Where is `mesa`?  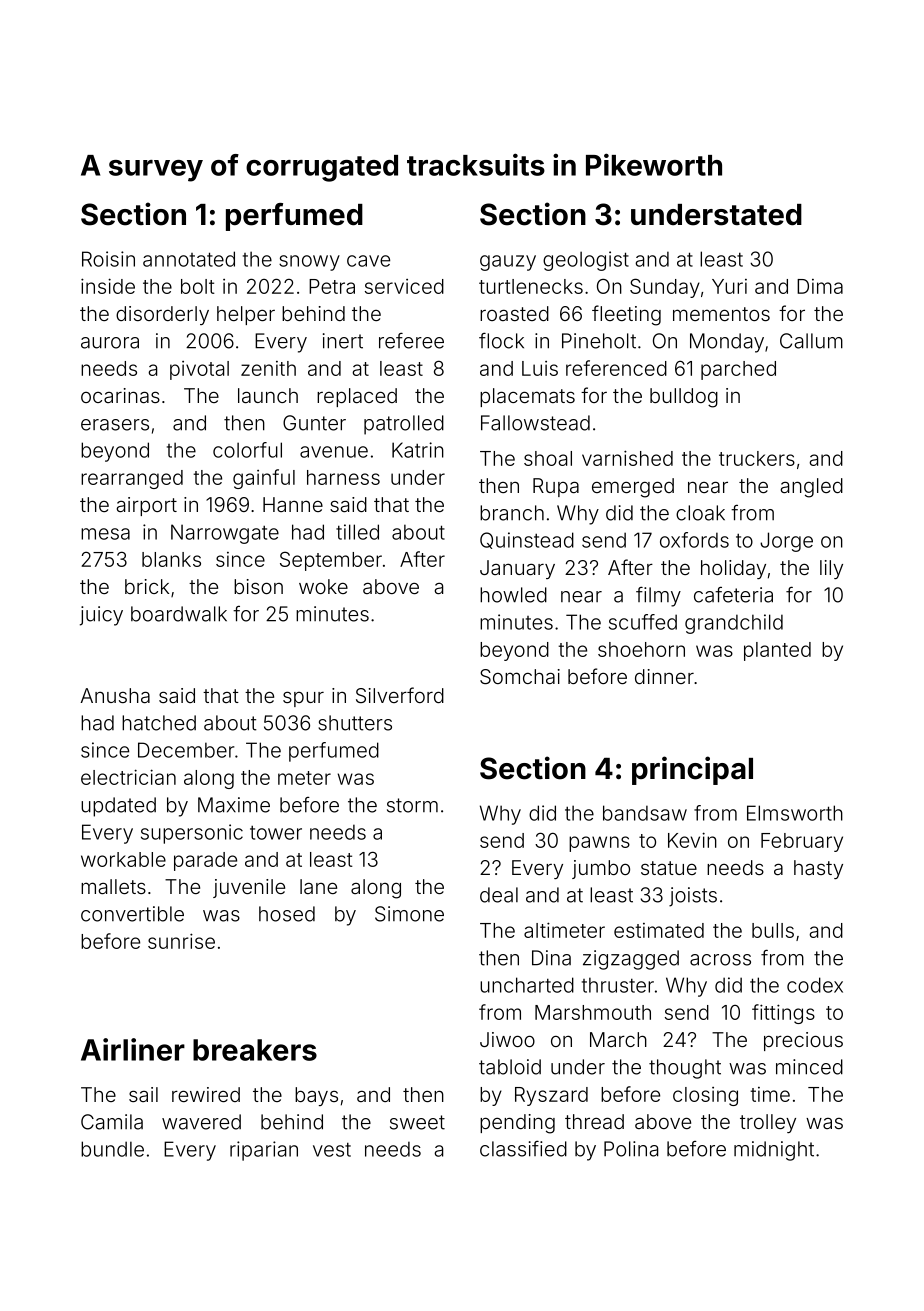 mesa is located at coordinates (105, 534).
